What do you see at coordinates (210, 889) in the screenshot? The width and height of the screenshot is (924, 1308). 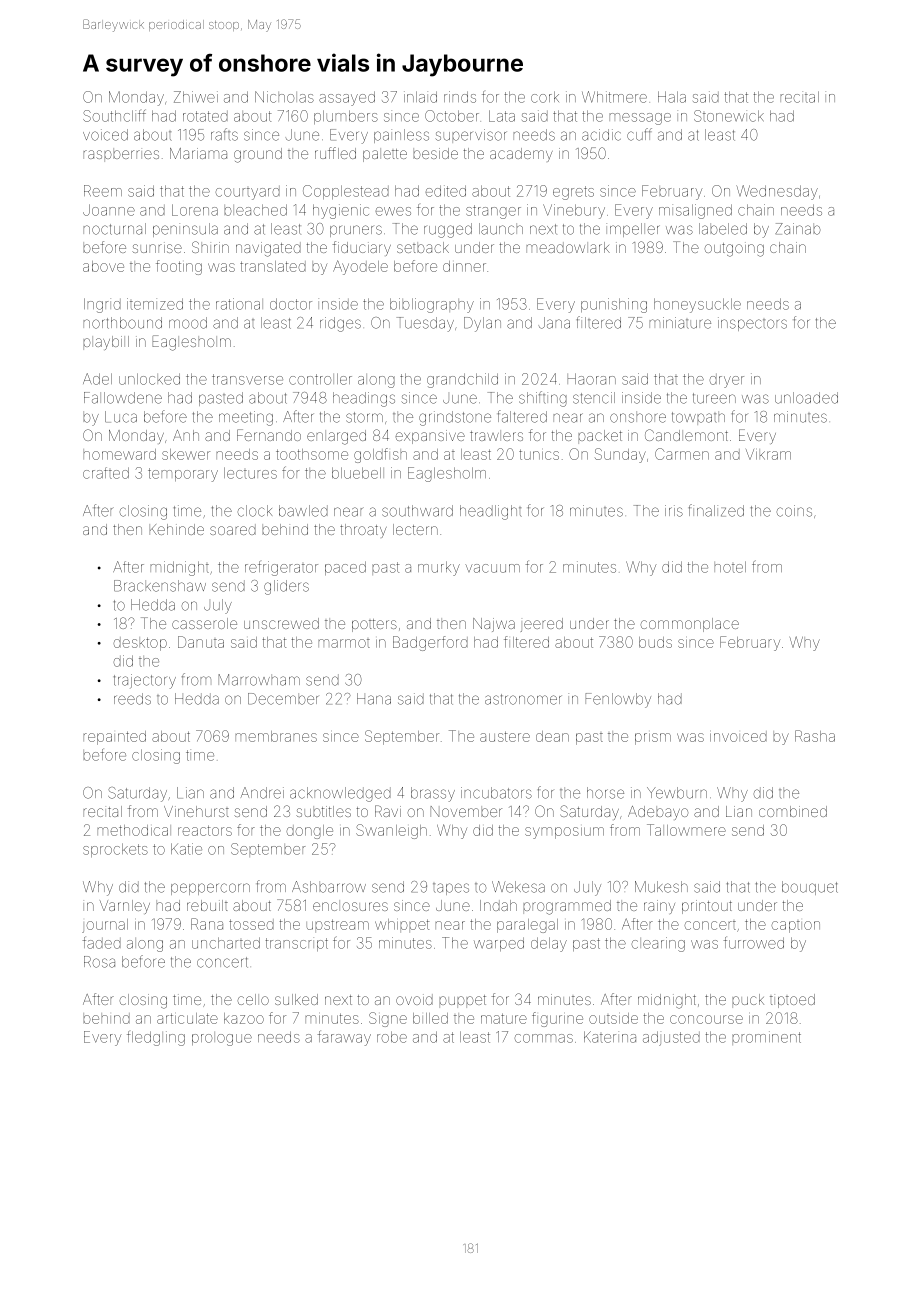 I see `peppercorn` at bounding box center [210, 889].
